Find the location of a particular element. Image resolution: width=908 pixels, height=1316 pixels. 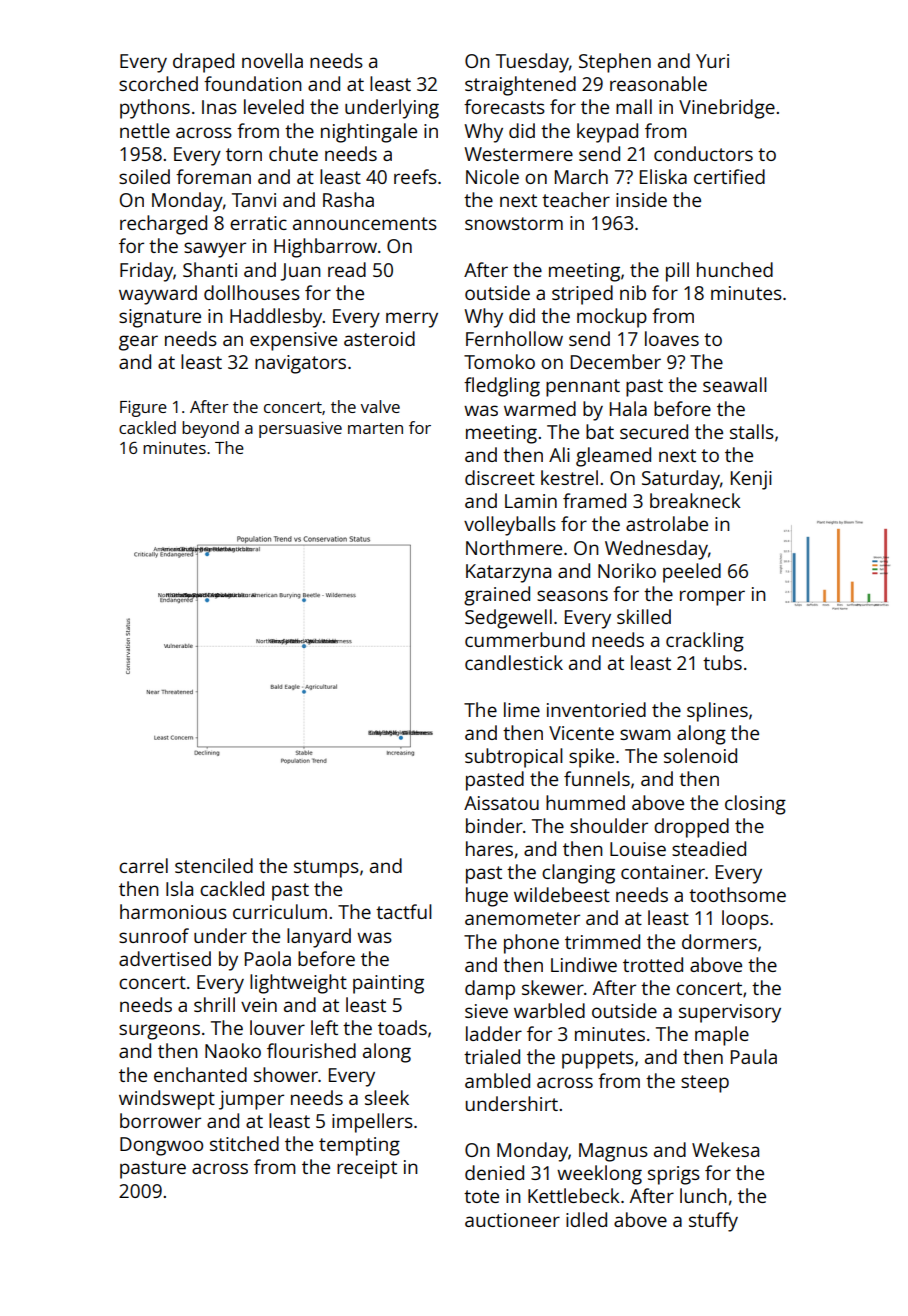

painting is located at coordinates (388, 984).
